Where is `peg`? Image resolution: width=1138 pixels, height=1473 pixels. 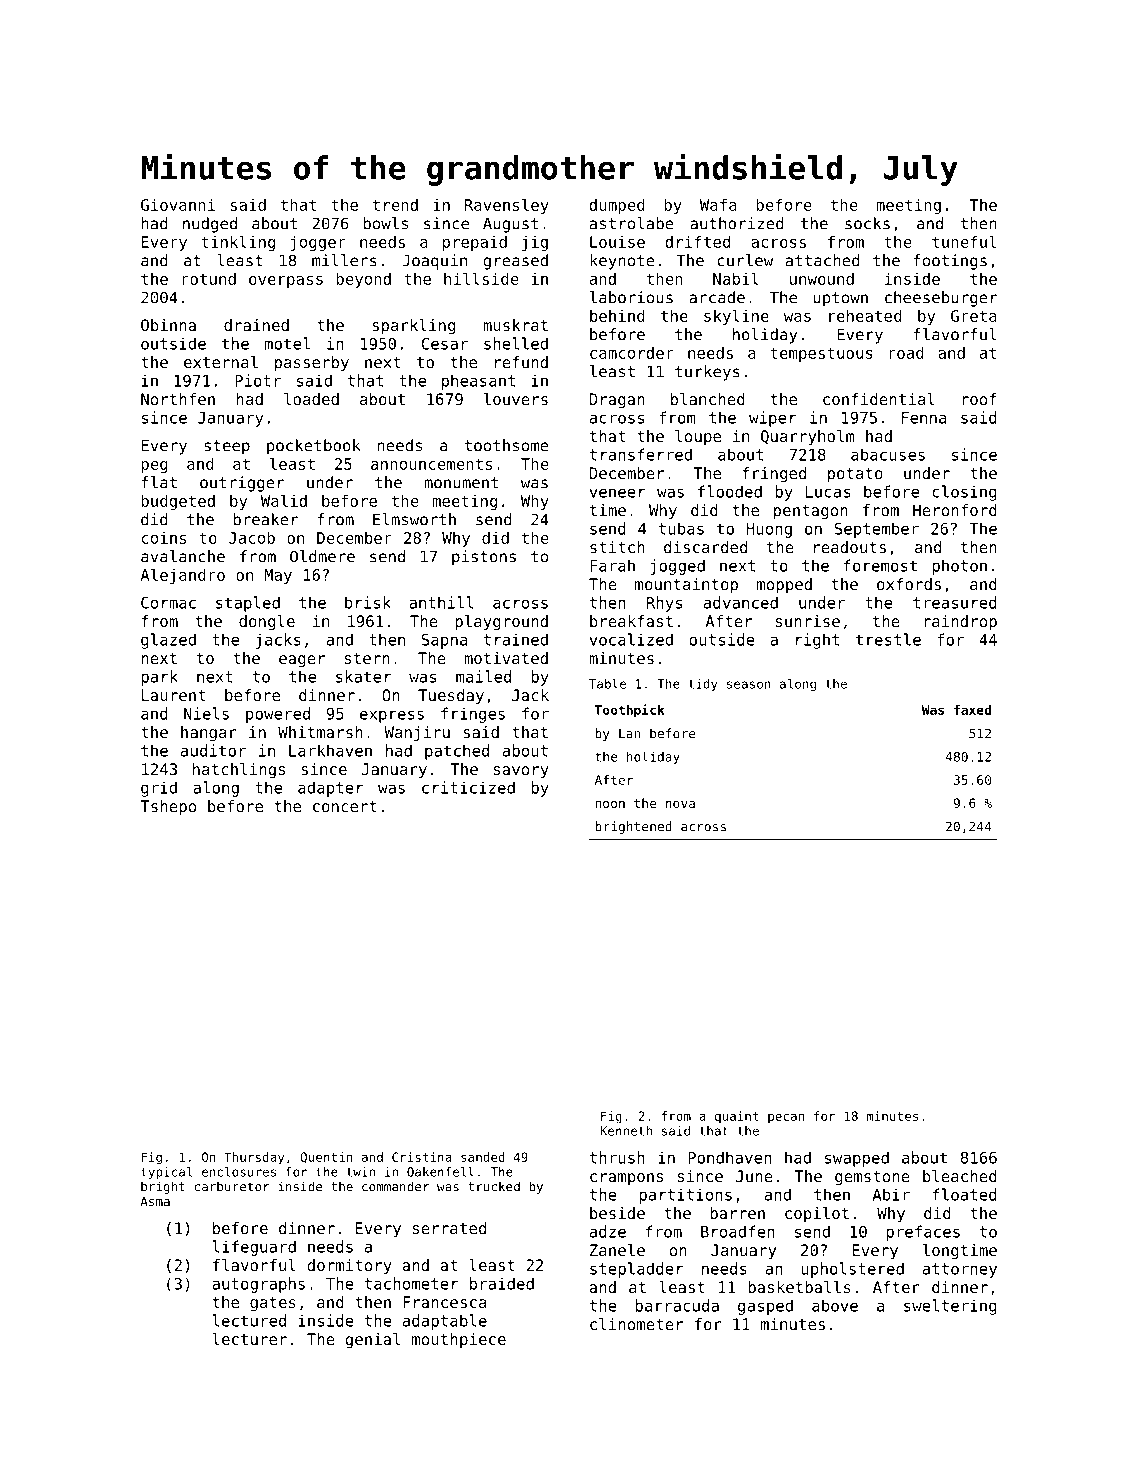
peg is located at coordinates (154, 467).
